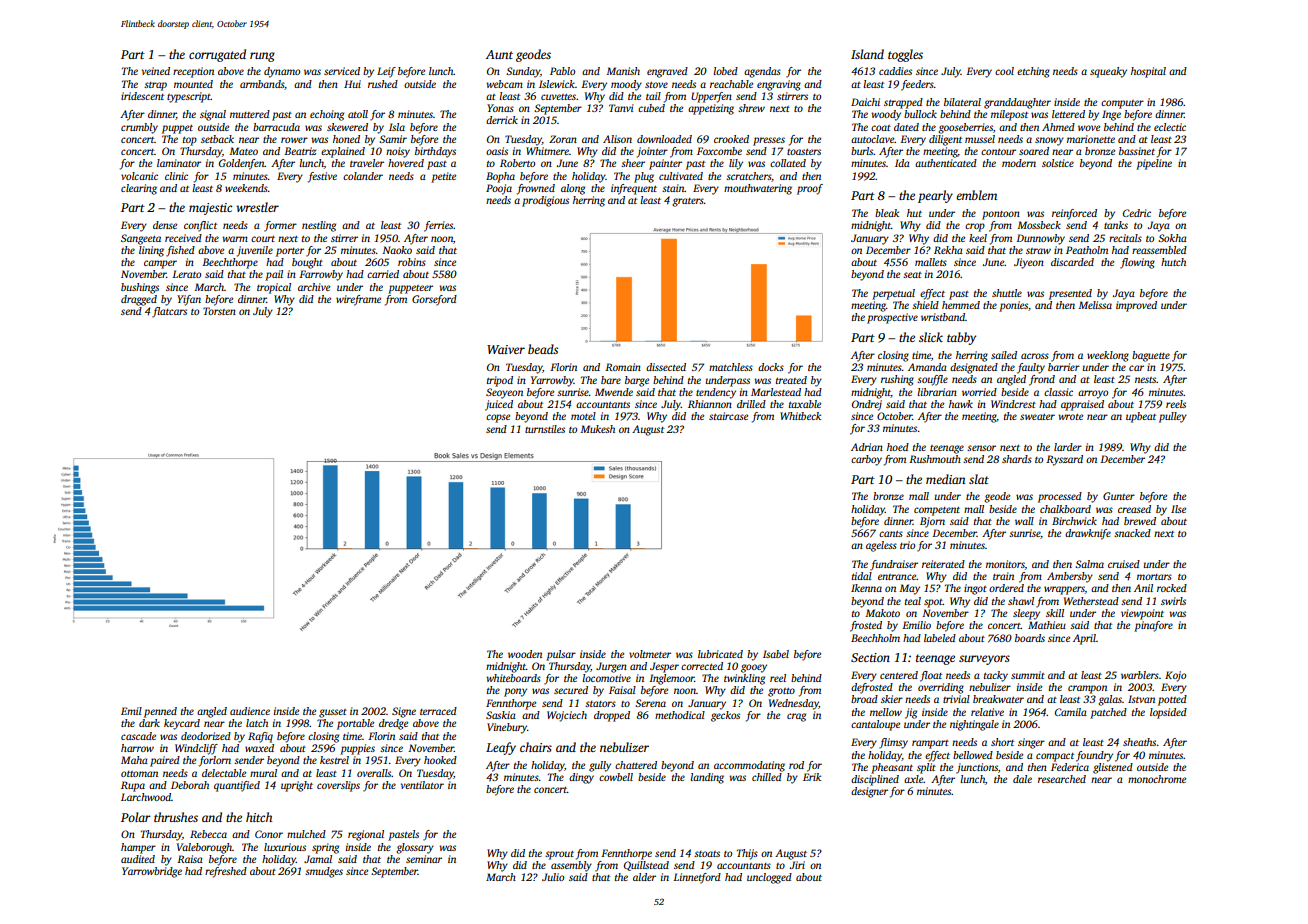  Describe the element at coordinates (731, 367) in the document. I see `matchless` at that location.
